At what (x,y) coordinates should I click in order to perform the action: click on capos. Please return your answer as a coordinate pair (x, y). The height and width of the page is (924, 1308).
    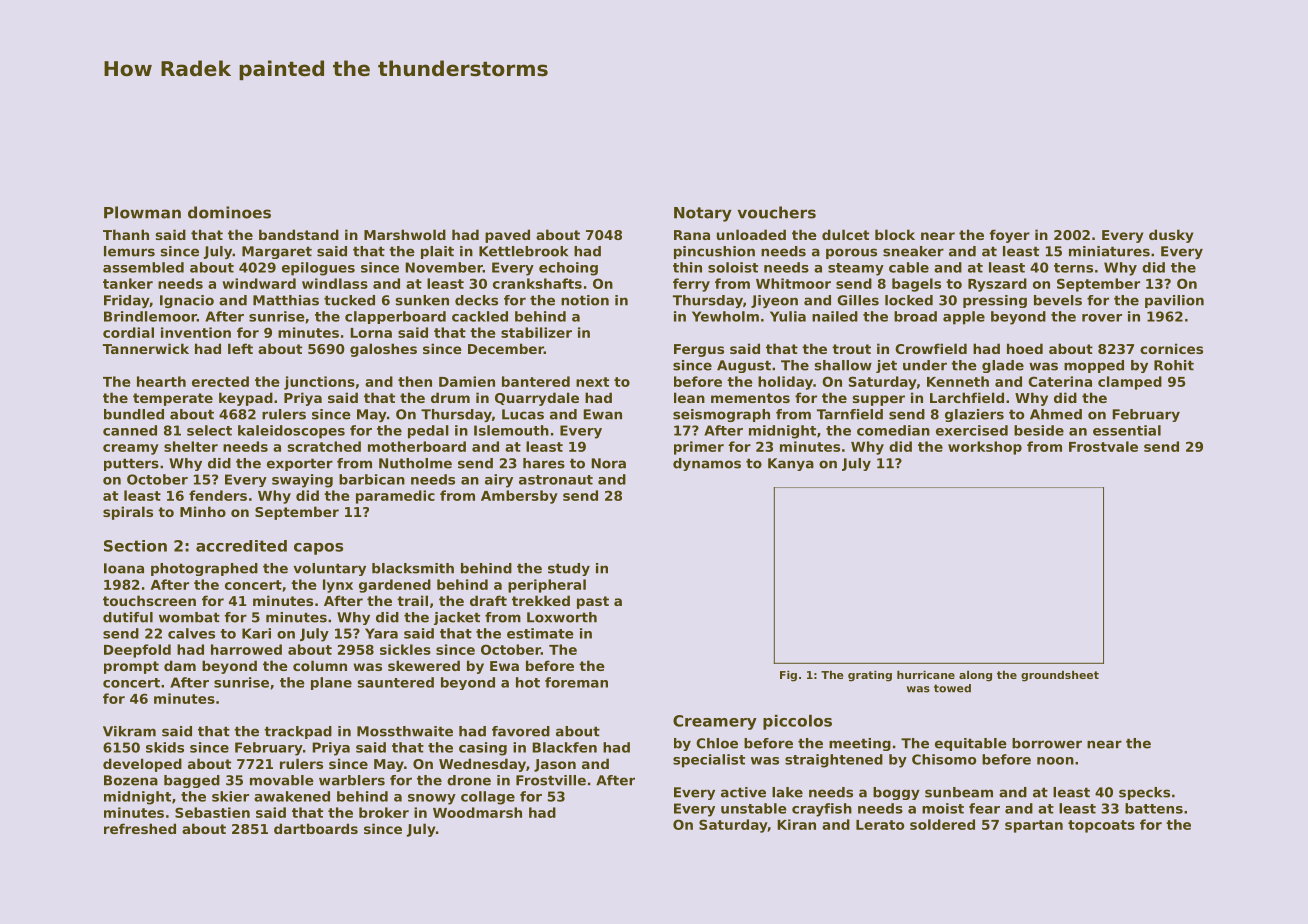
    Looking at the image, I should click on (318, 549).
